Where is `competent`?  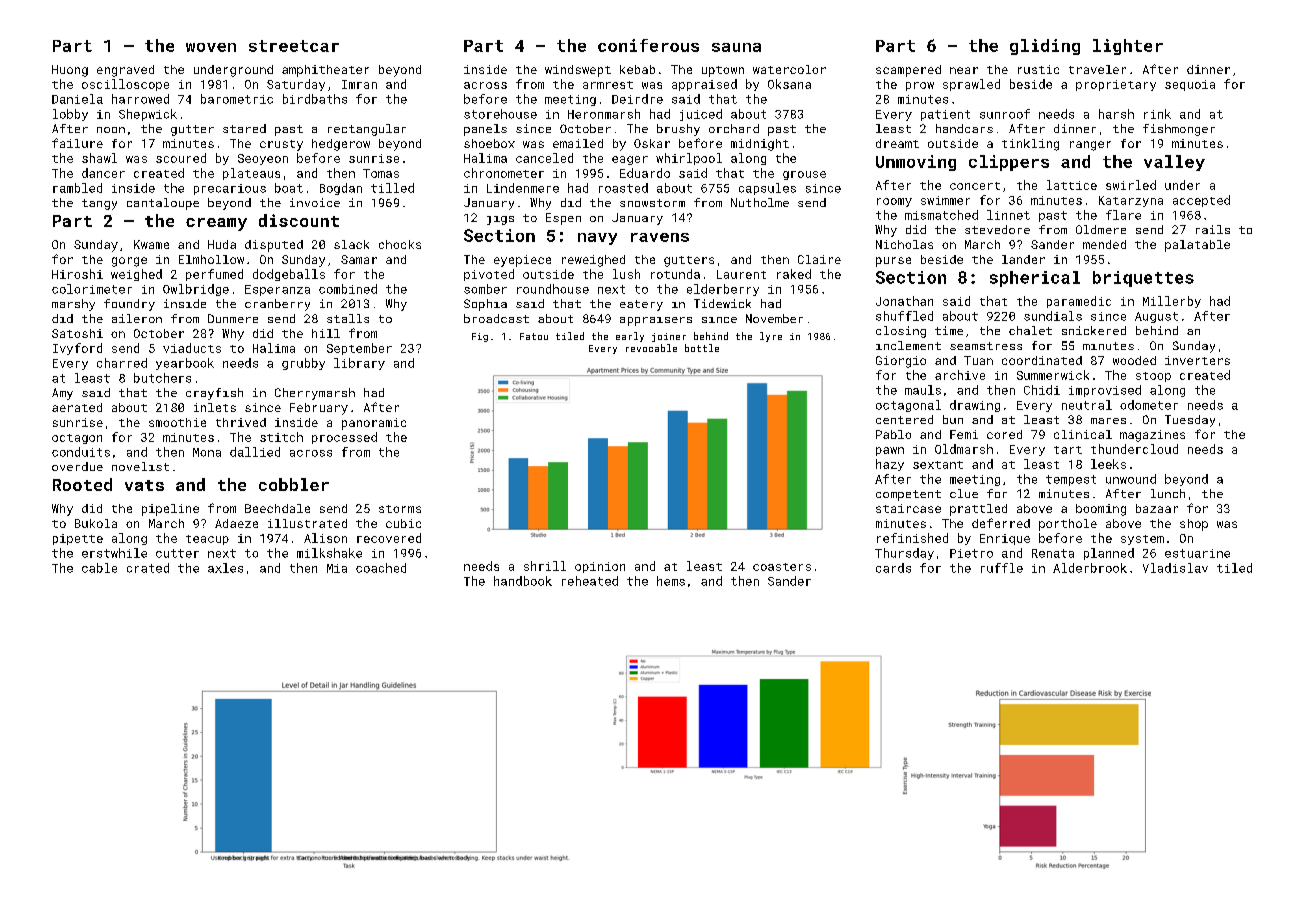
competent is located at coordinates (908, 495).
